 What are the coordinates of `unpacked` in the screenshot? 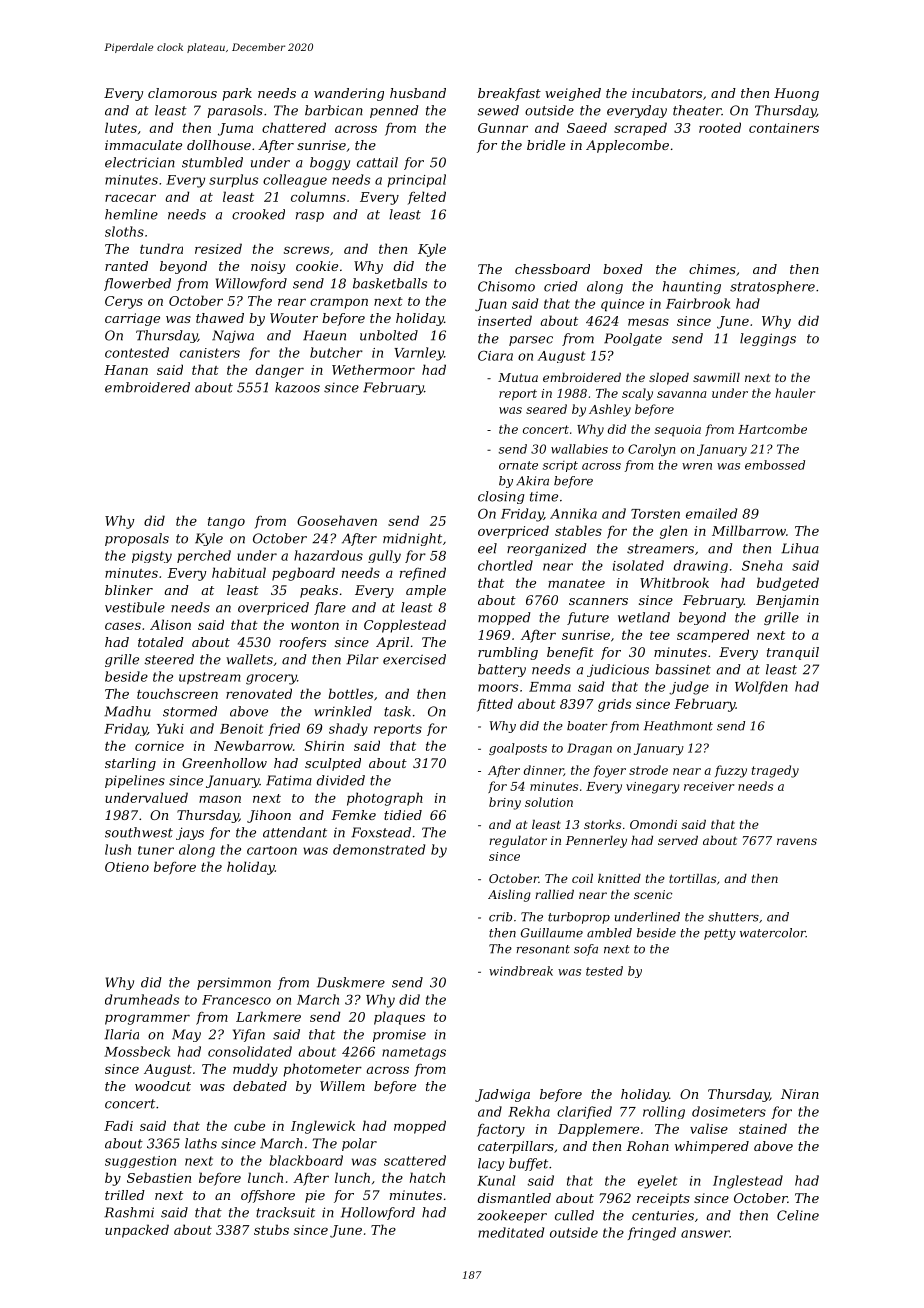 It's located at (137, 1231).
